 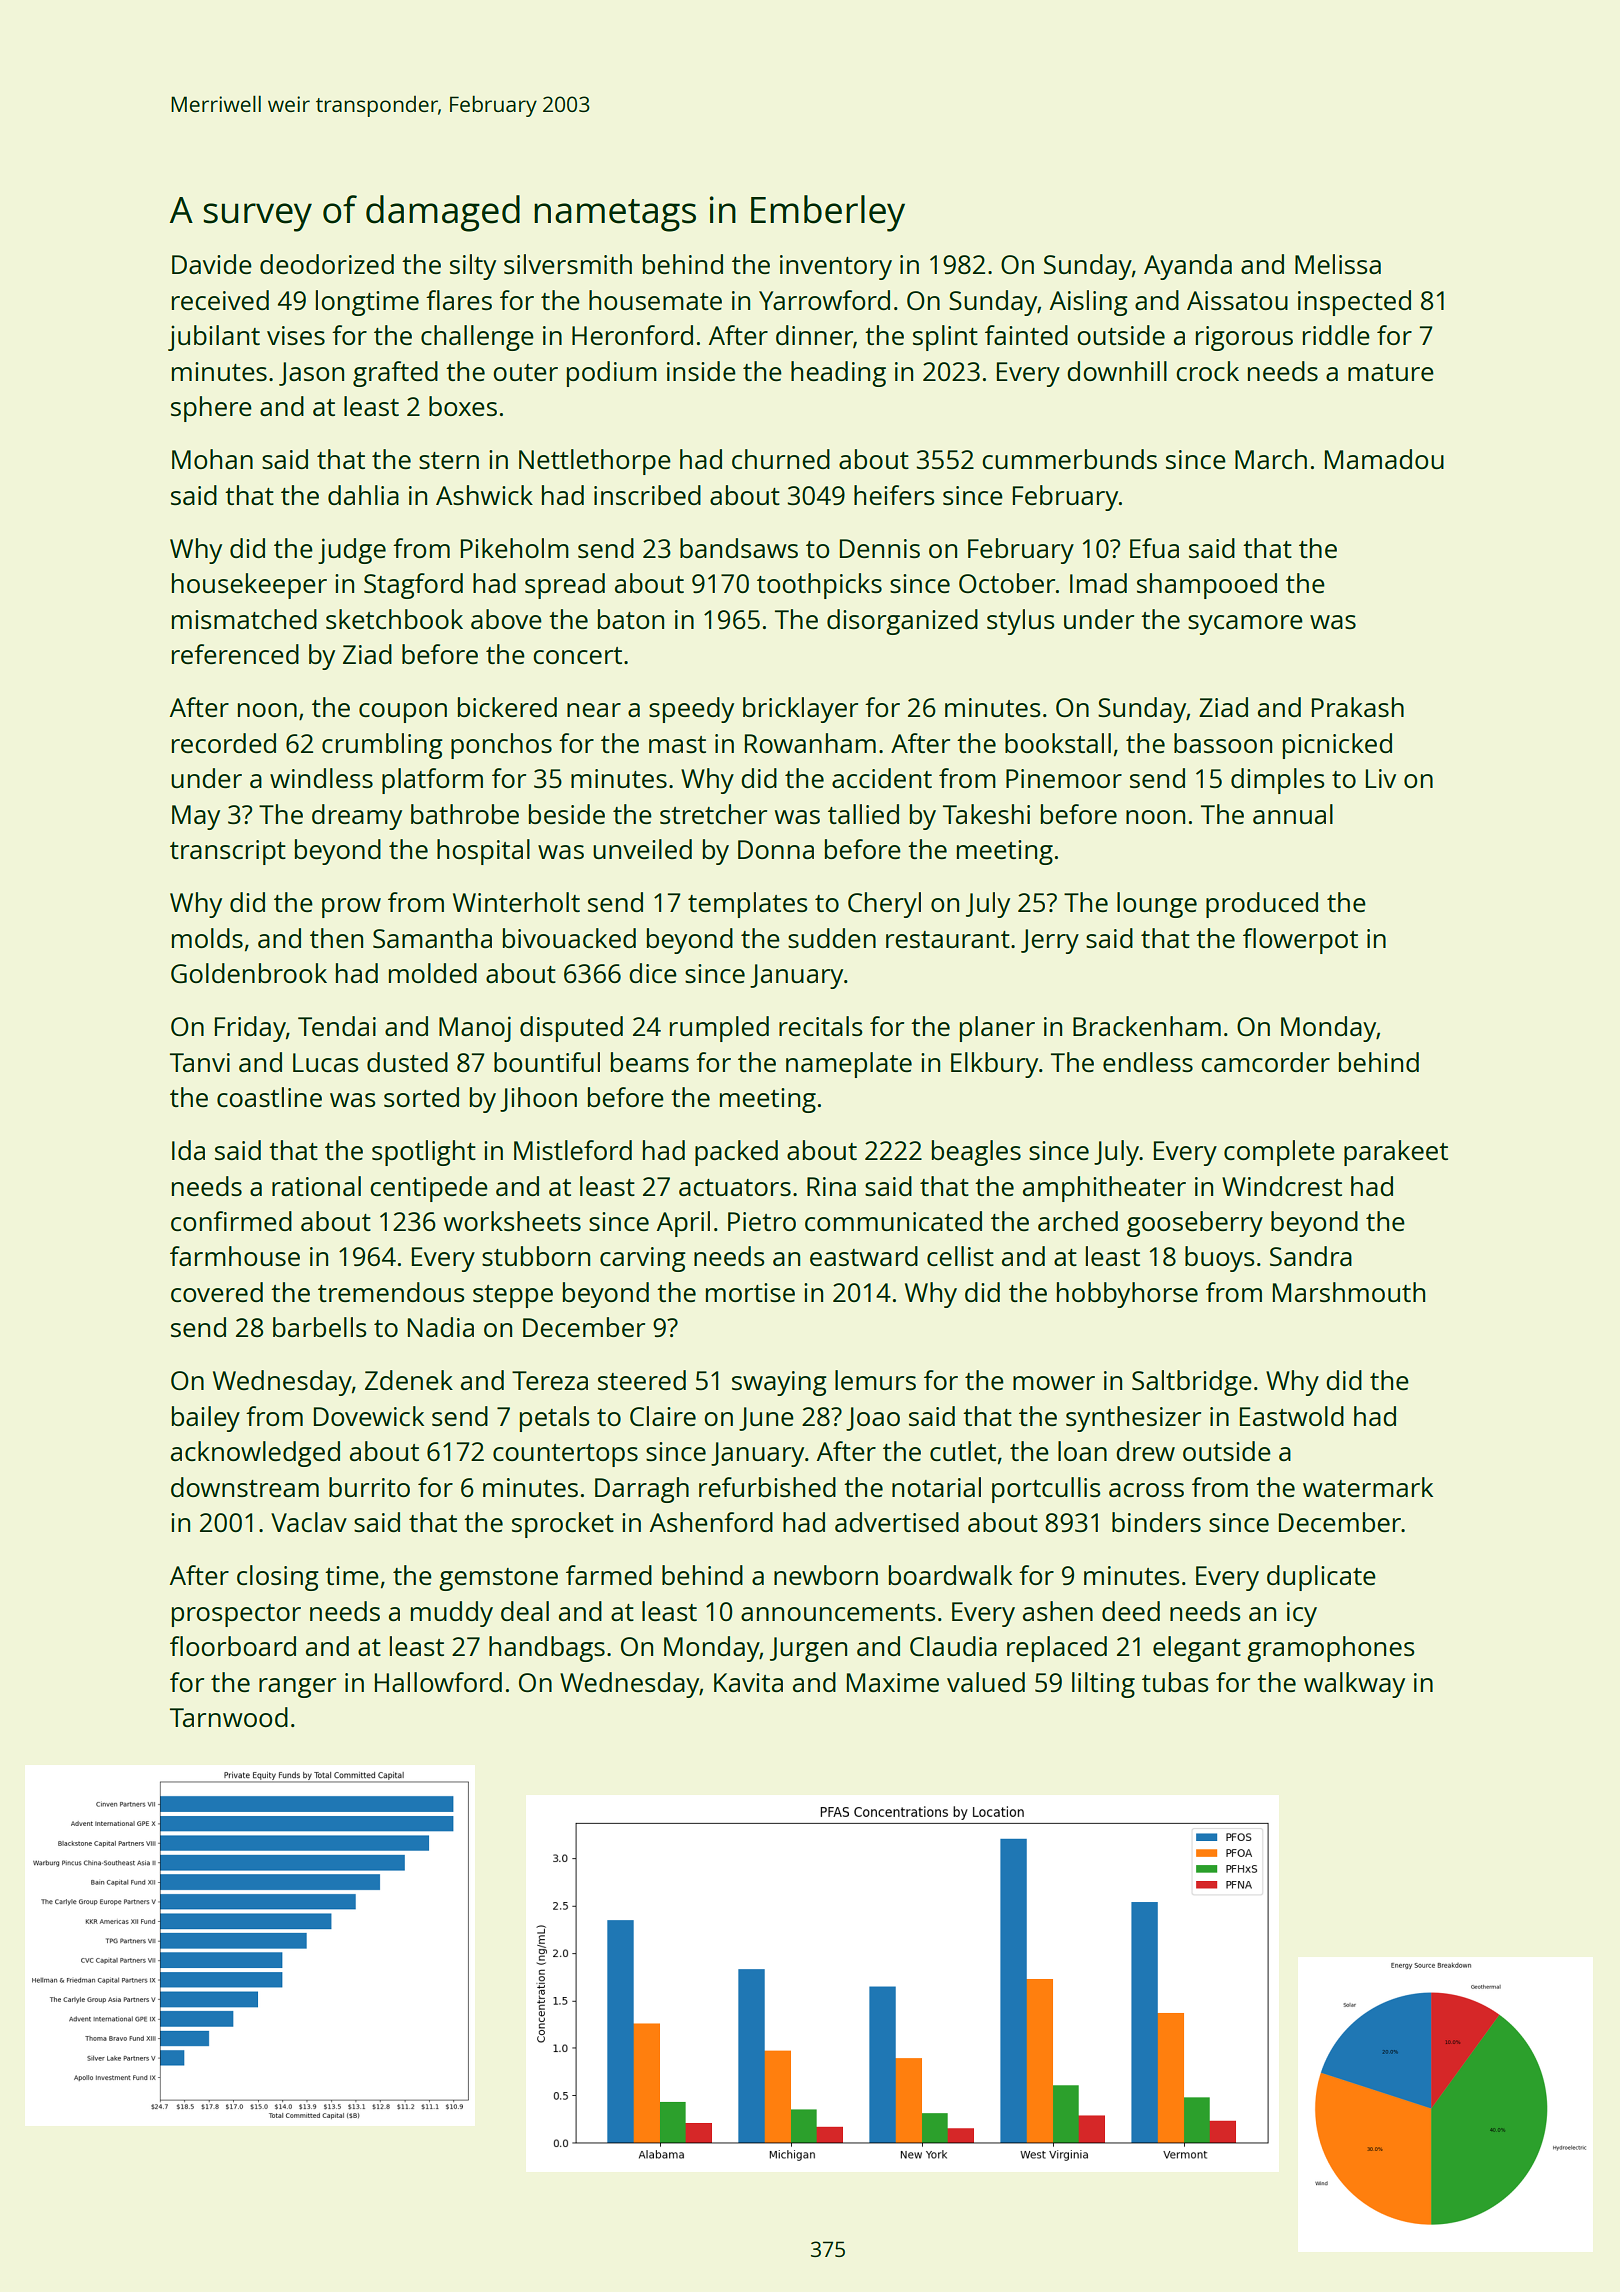 What do you see at coordinates (1156, 1522) in the screenshot?
I see `binders` at bounding box center [1156, 1522].
